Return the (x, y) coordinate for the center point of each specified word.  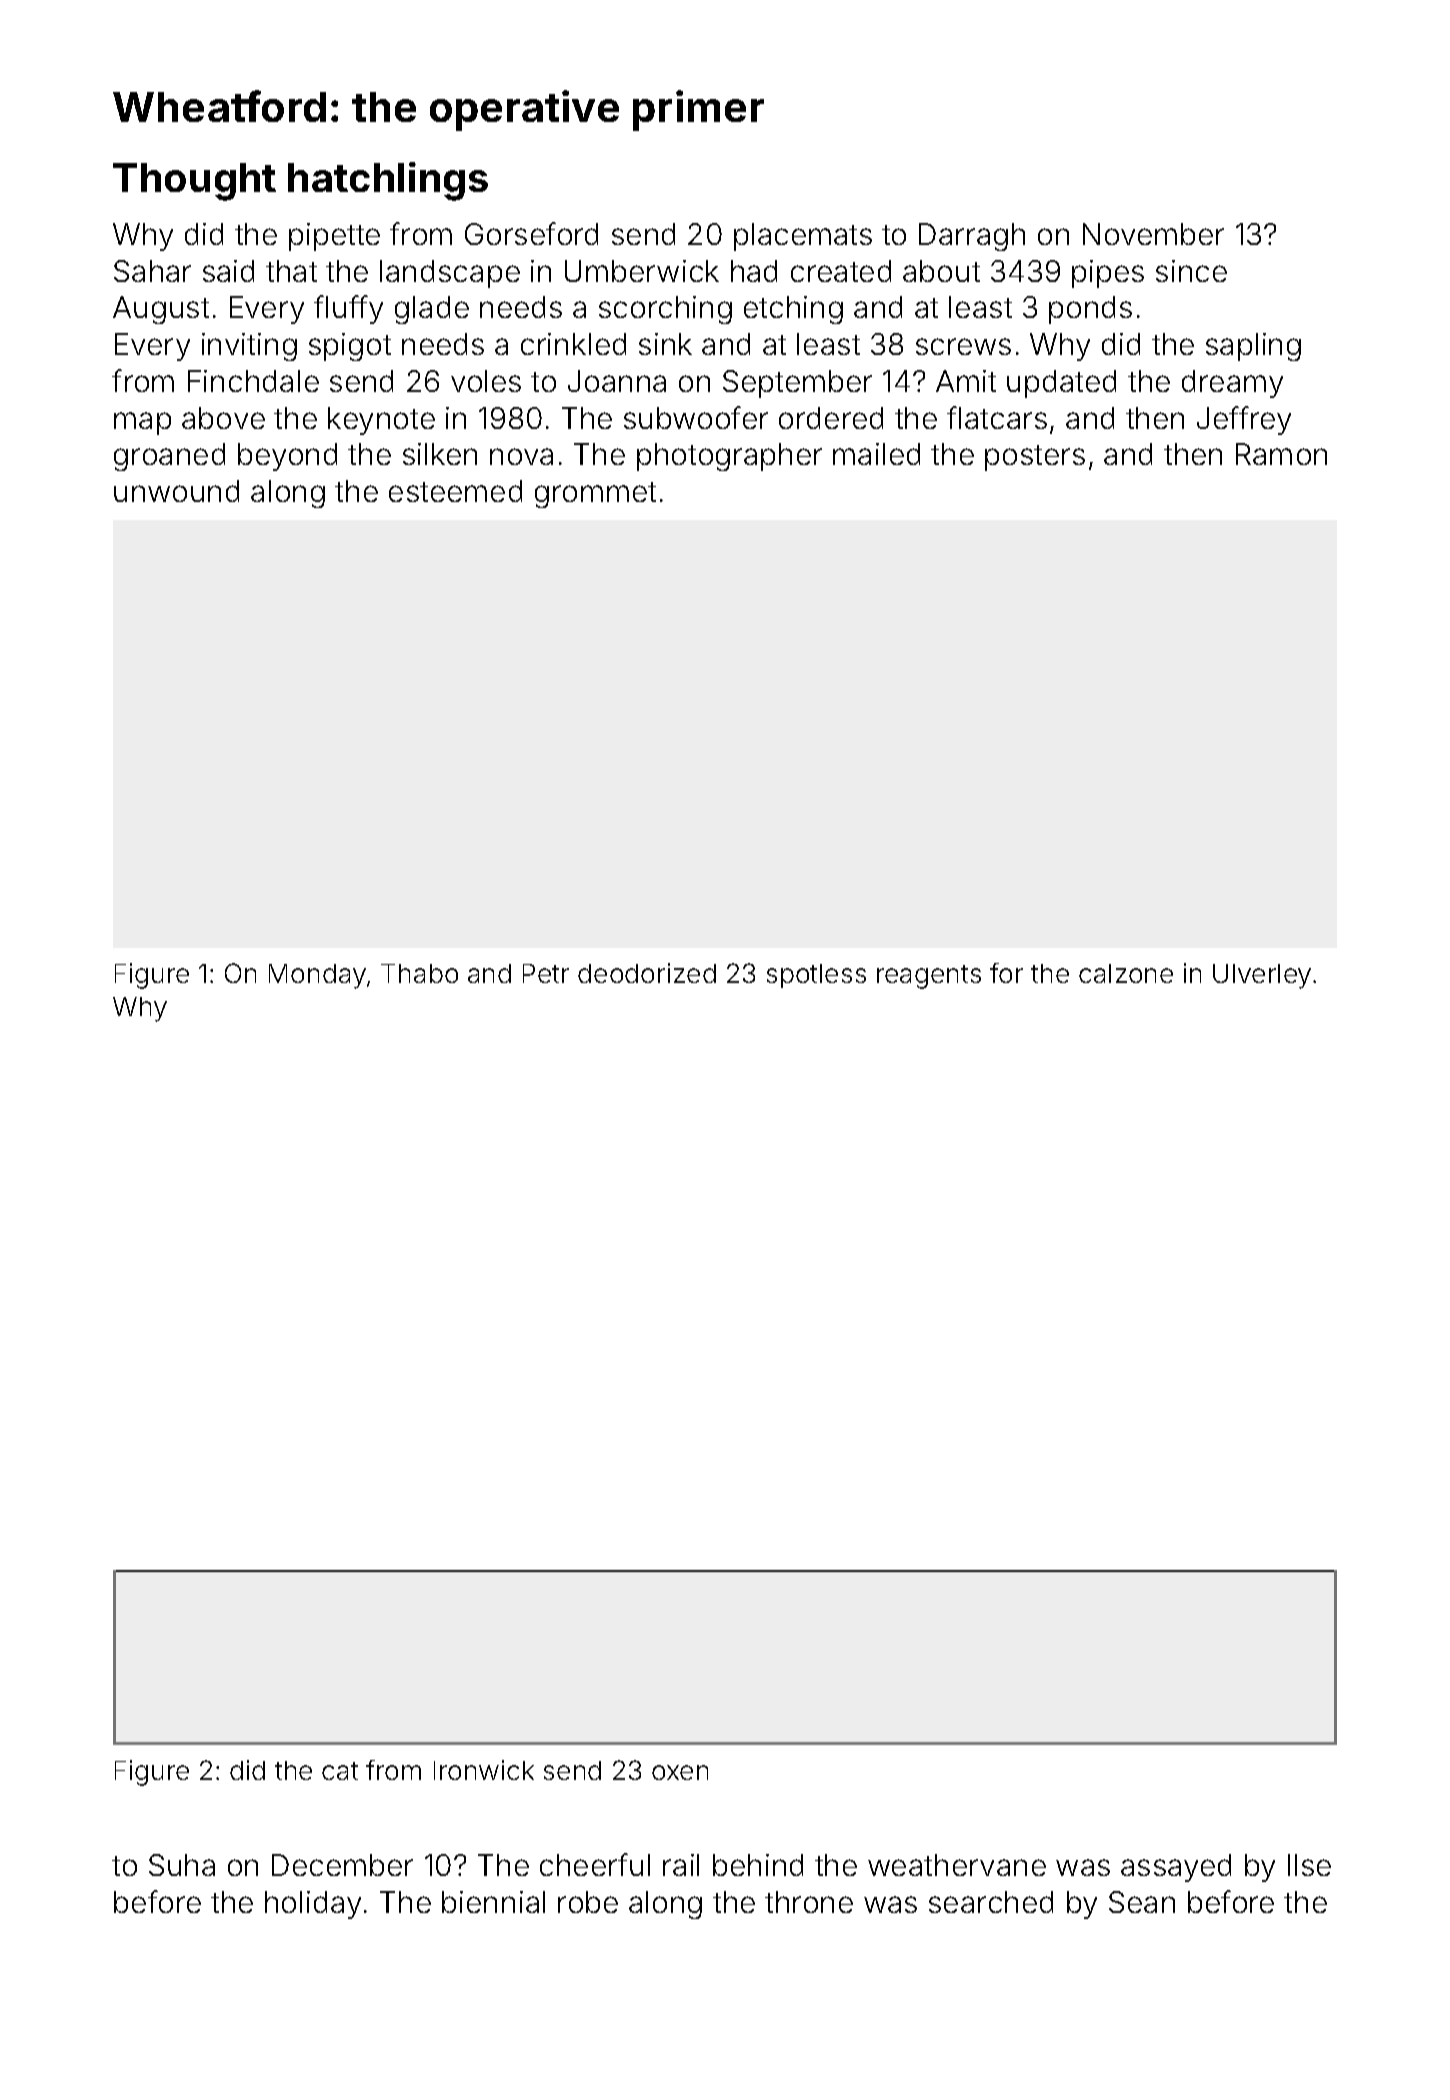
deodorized (647, 973)
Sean (1142, 1902)
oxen (680, 1772)
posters (1035, 458)
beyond (287, 457)
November (1153, 234)
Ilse (1309, 1865)
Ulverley (1262, 976)
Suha (182, 1865)
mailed (876, 454)
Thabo (419, 973)
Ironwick (484, 1770)
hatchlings (388, 181)
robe (588, 1902)
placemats (803, 237)
